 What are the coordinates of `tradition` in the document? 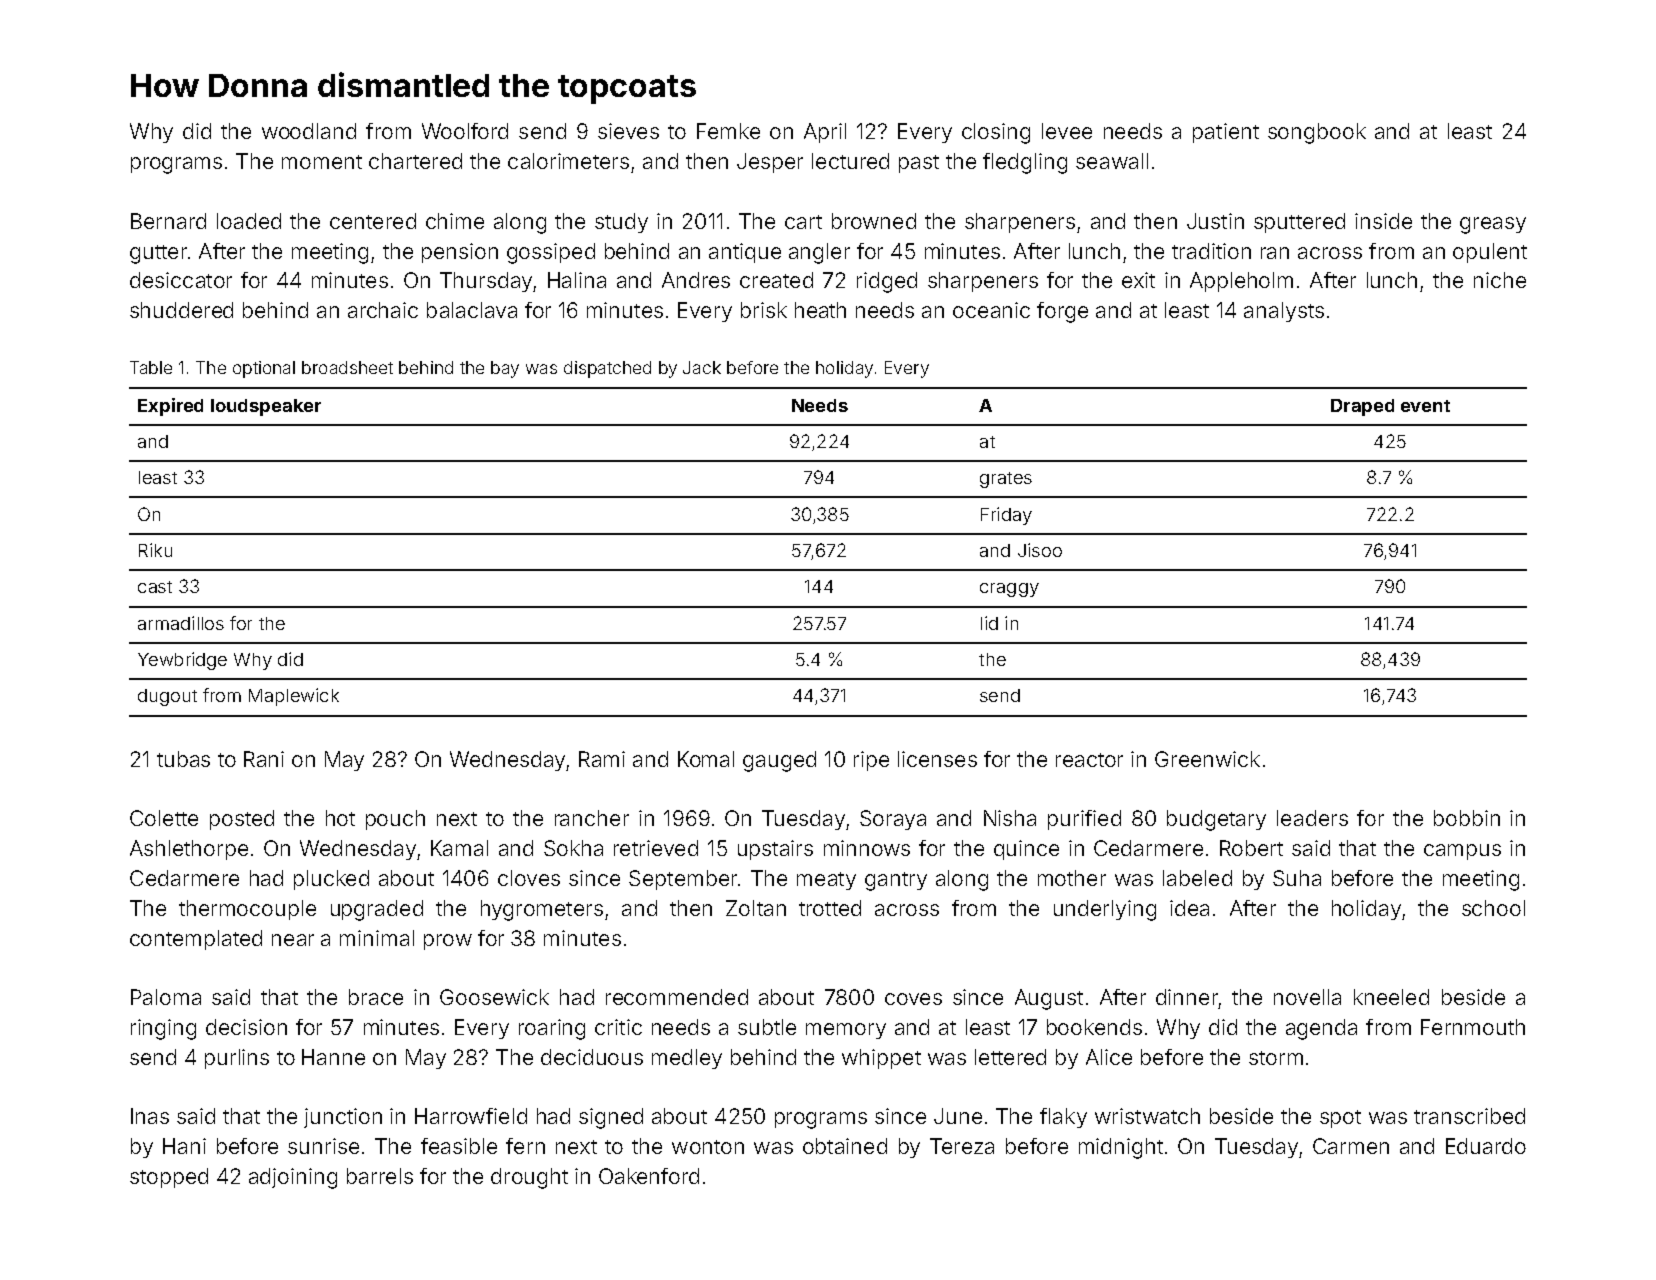 It's located at (1211, 251).
